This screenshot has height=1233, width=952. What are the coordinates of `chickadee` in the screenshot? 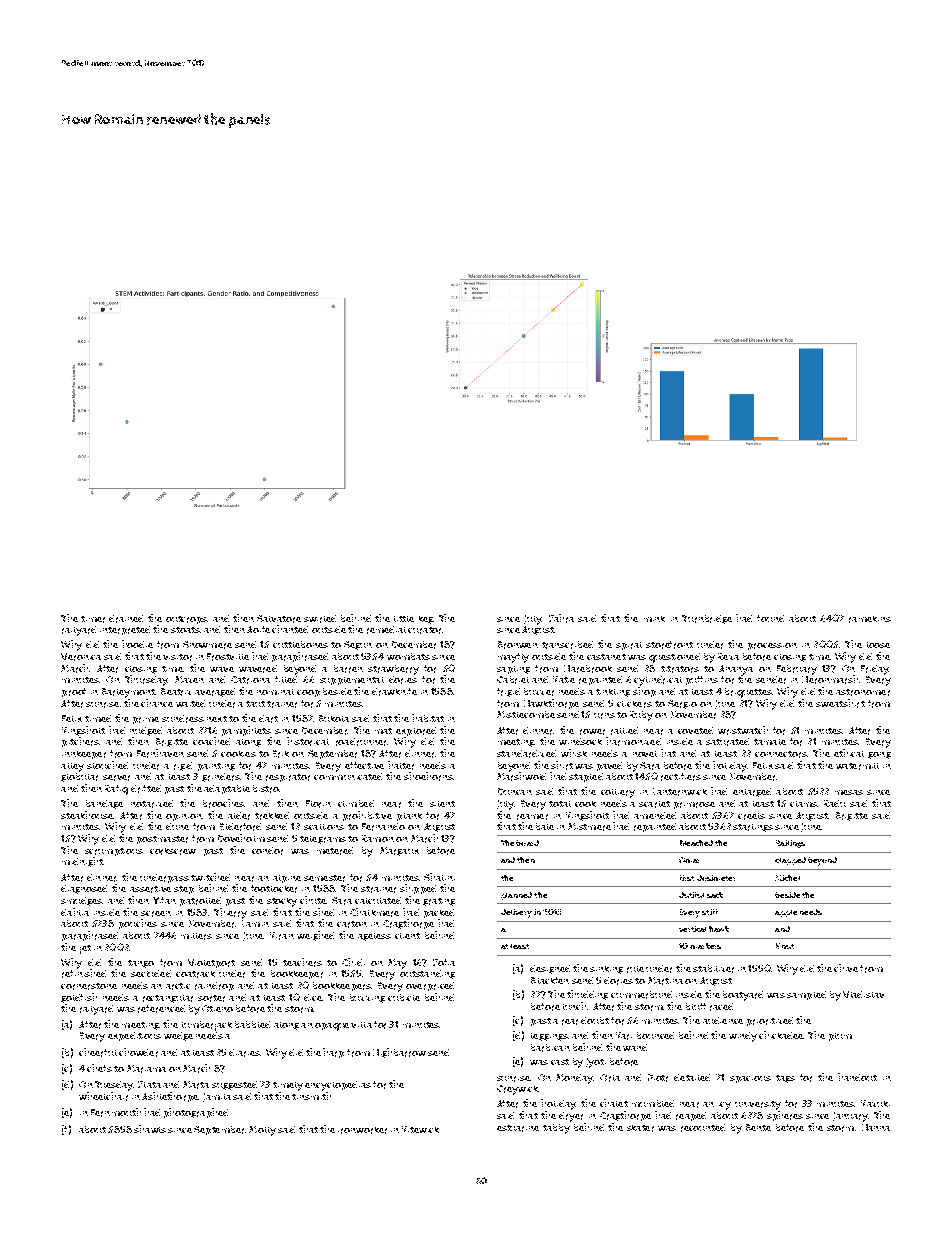 It's located at (781, 1035).
